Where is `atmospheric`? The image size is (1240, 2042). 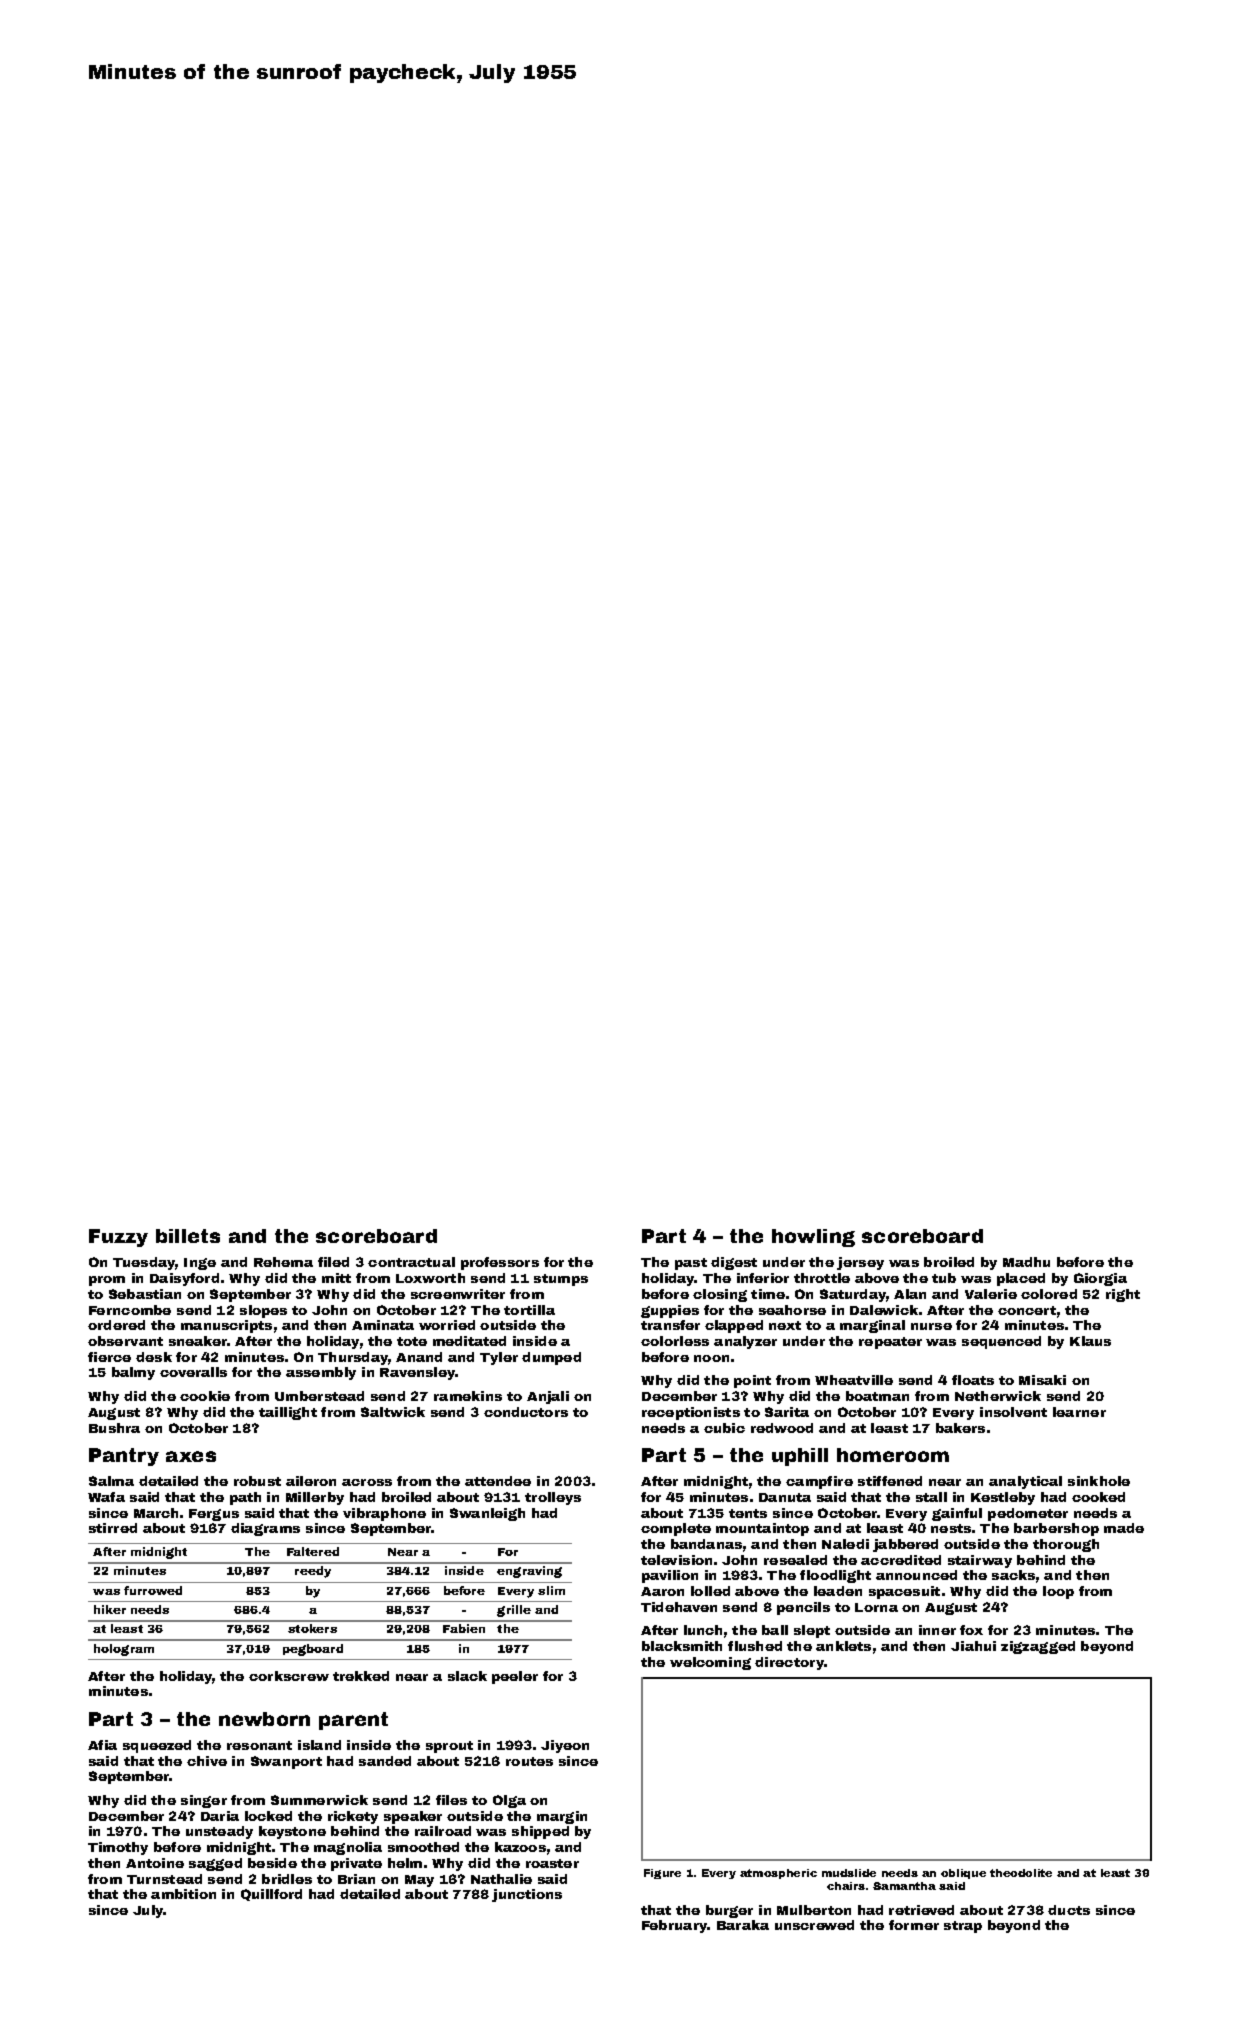
atmospheric is located at coordinates (778, 1874).
